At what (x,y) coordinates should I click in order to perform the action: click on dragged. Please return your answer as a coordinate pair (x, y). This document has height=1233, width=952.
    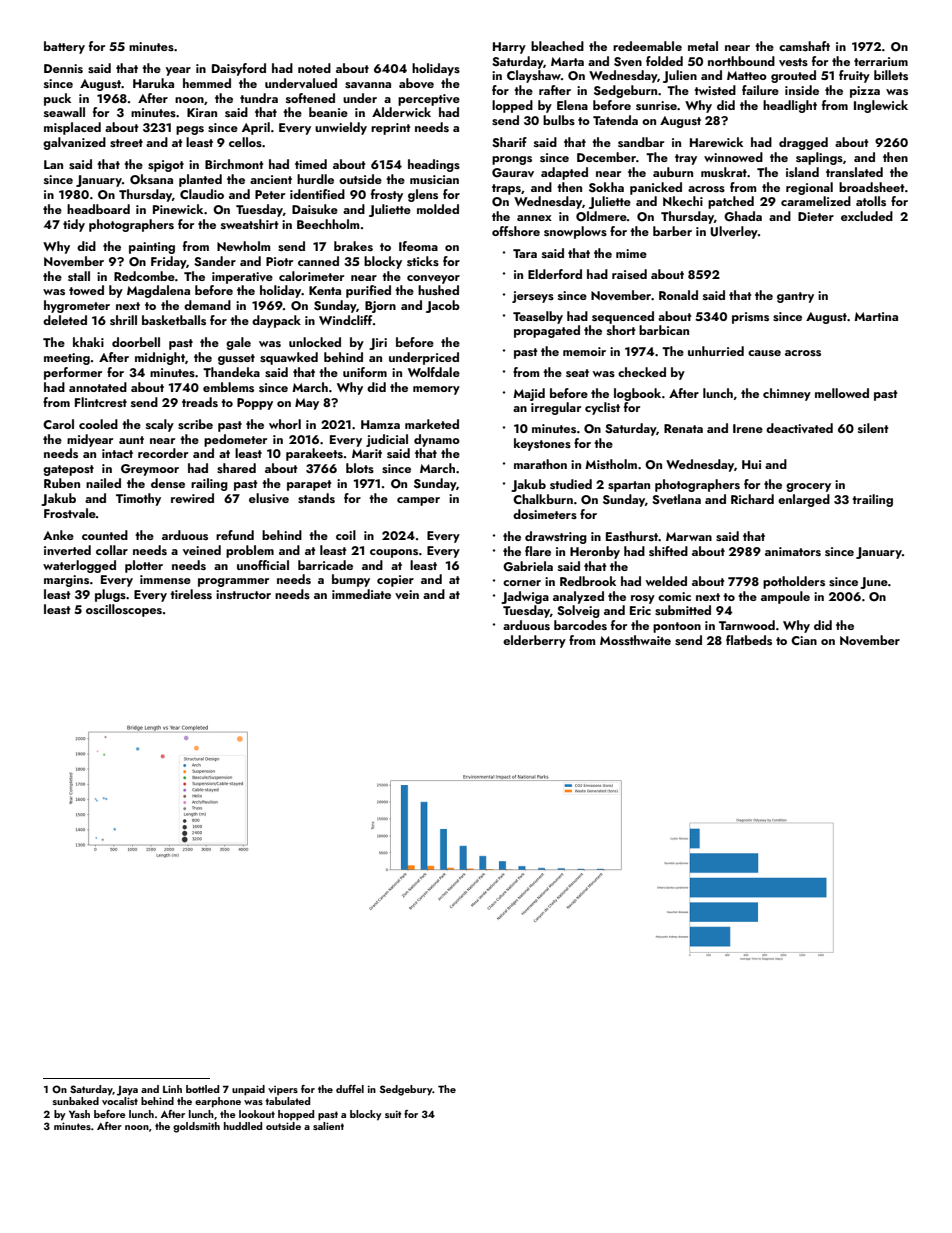
    Looking at the image, I should click on (803, 143).
